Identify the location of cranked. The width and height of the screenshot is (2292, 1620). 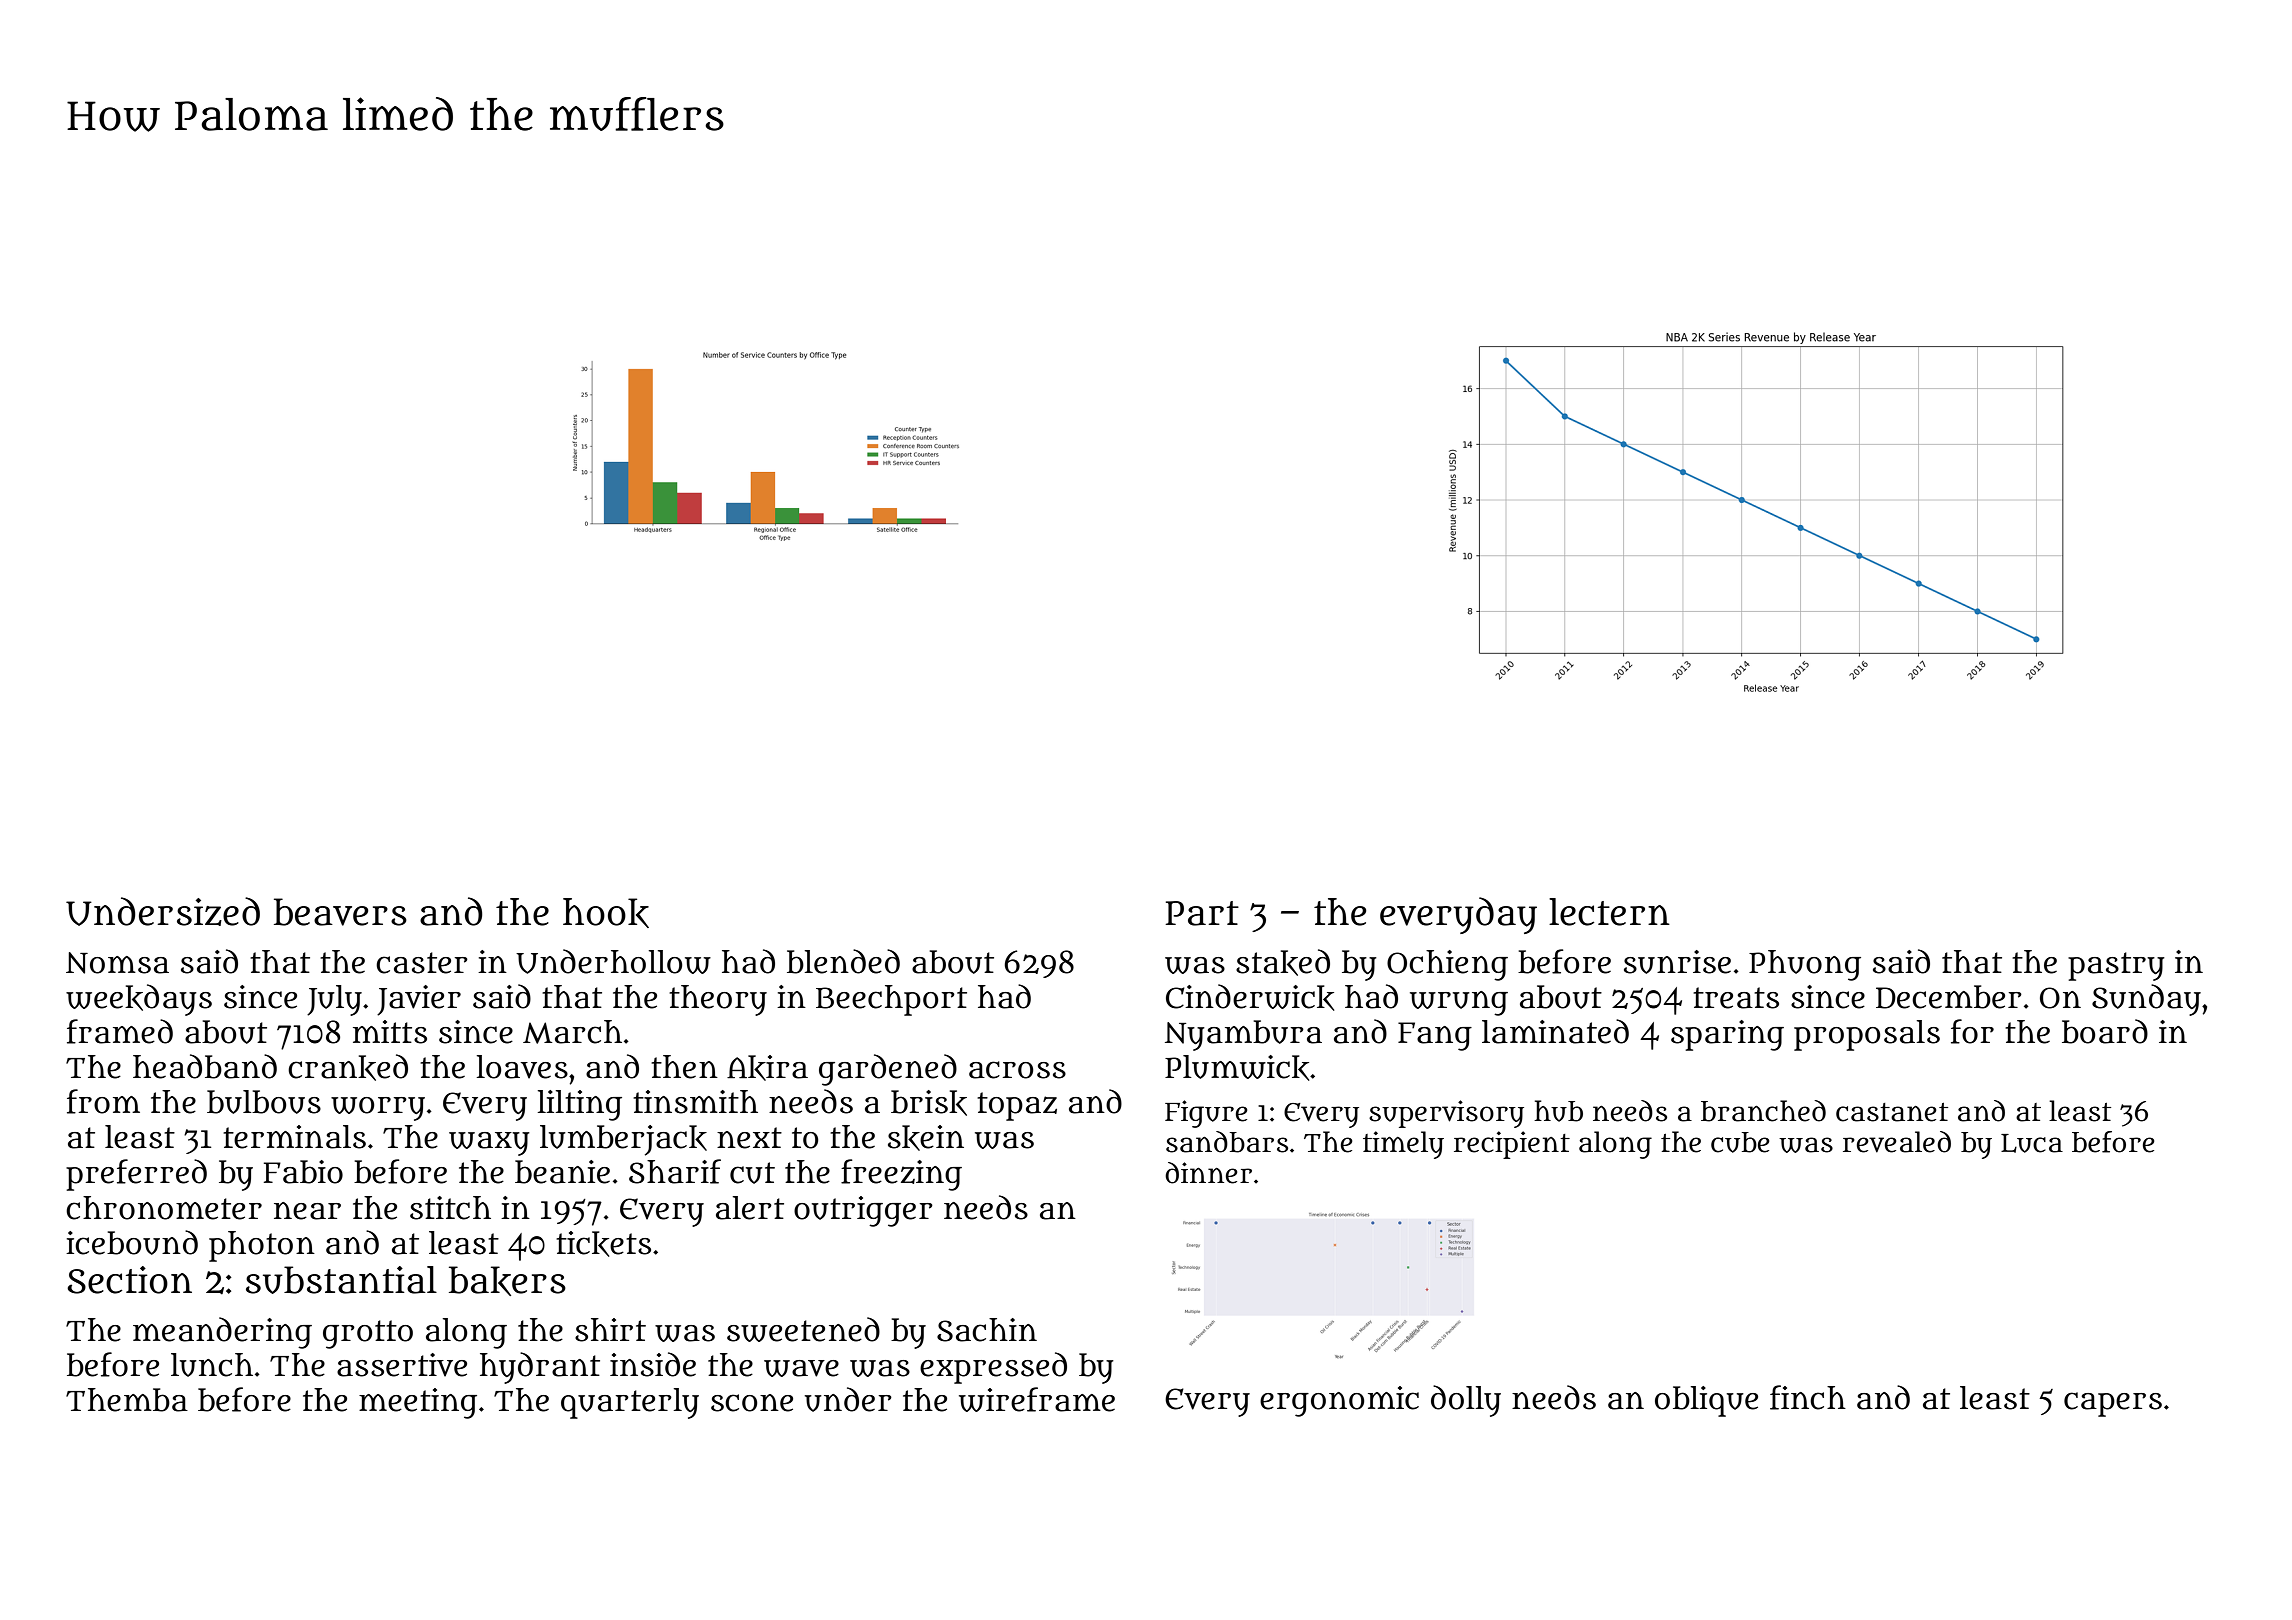
(348, 1067).
